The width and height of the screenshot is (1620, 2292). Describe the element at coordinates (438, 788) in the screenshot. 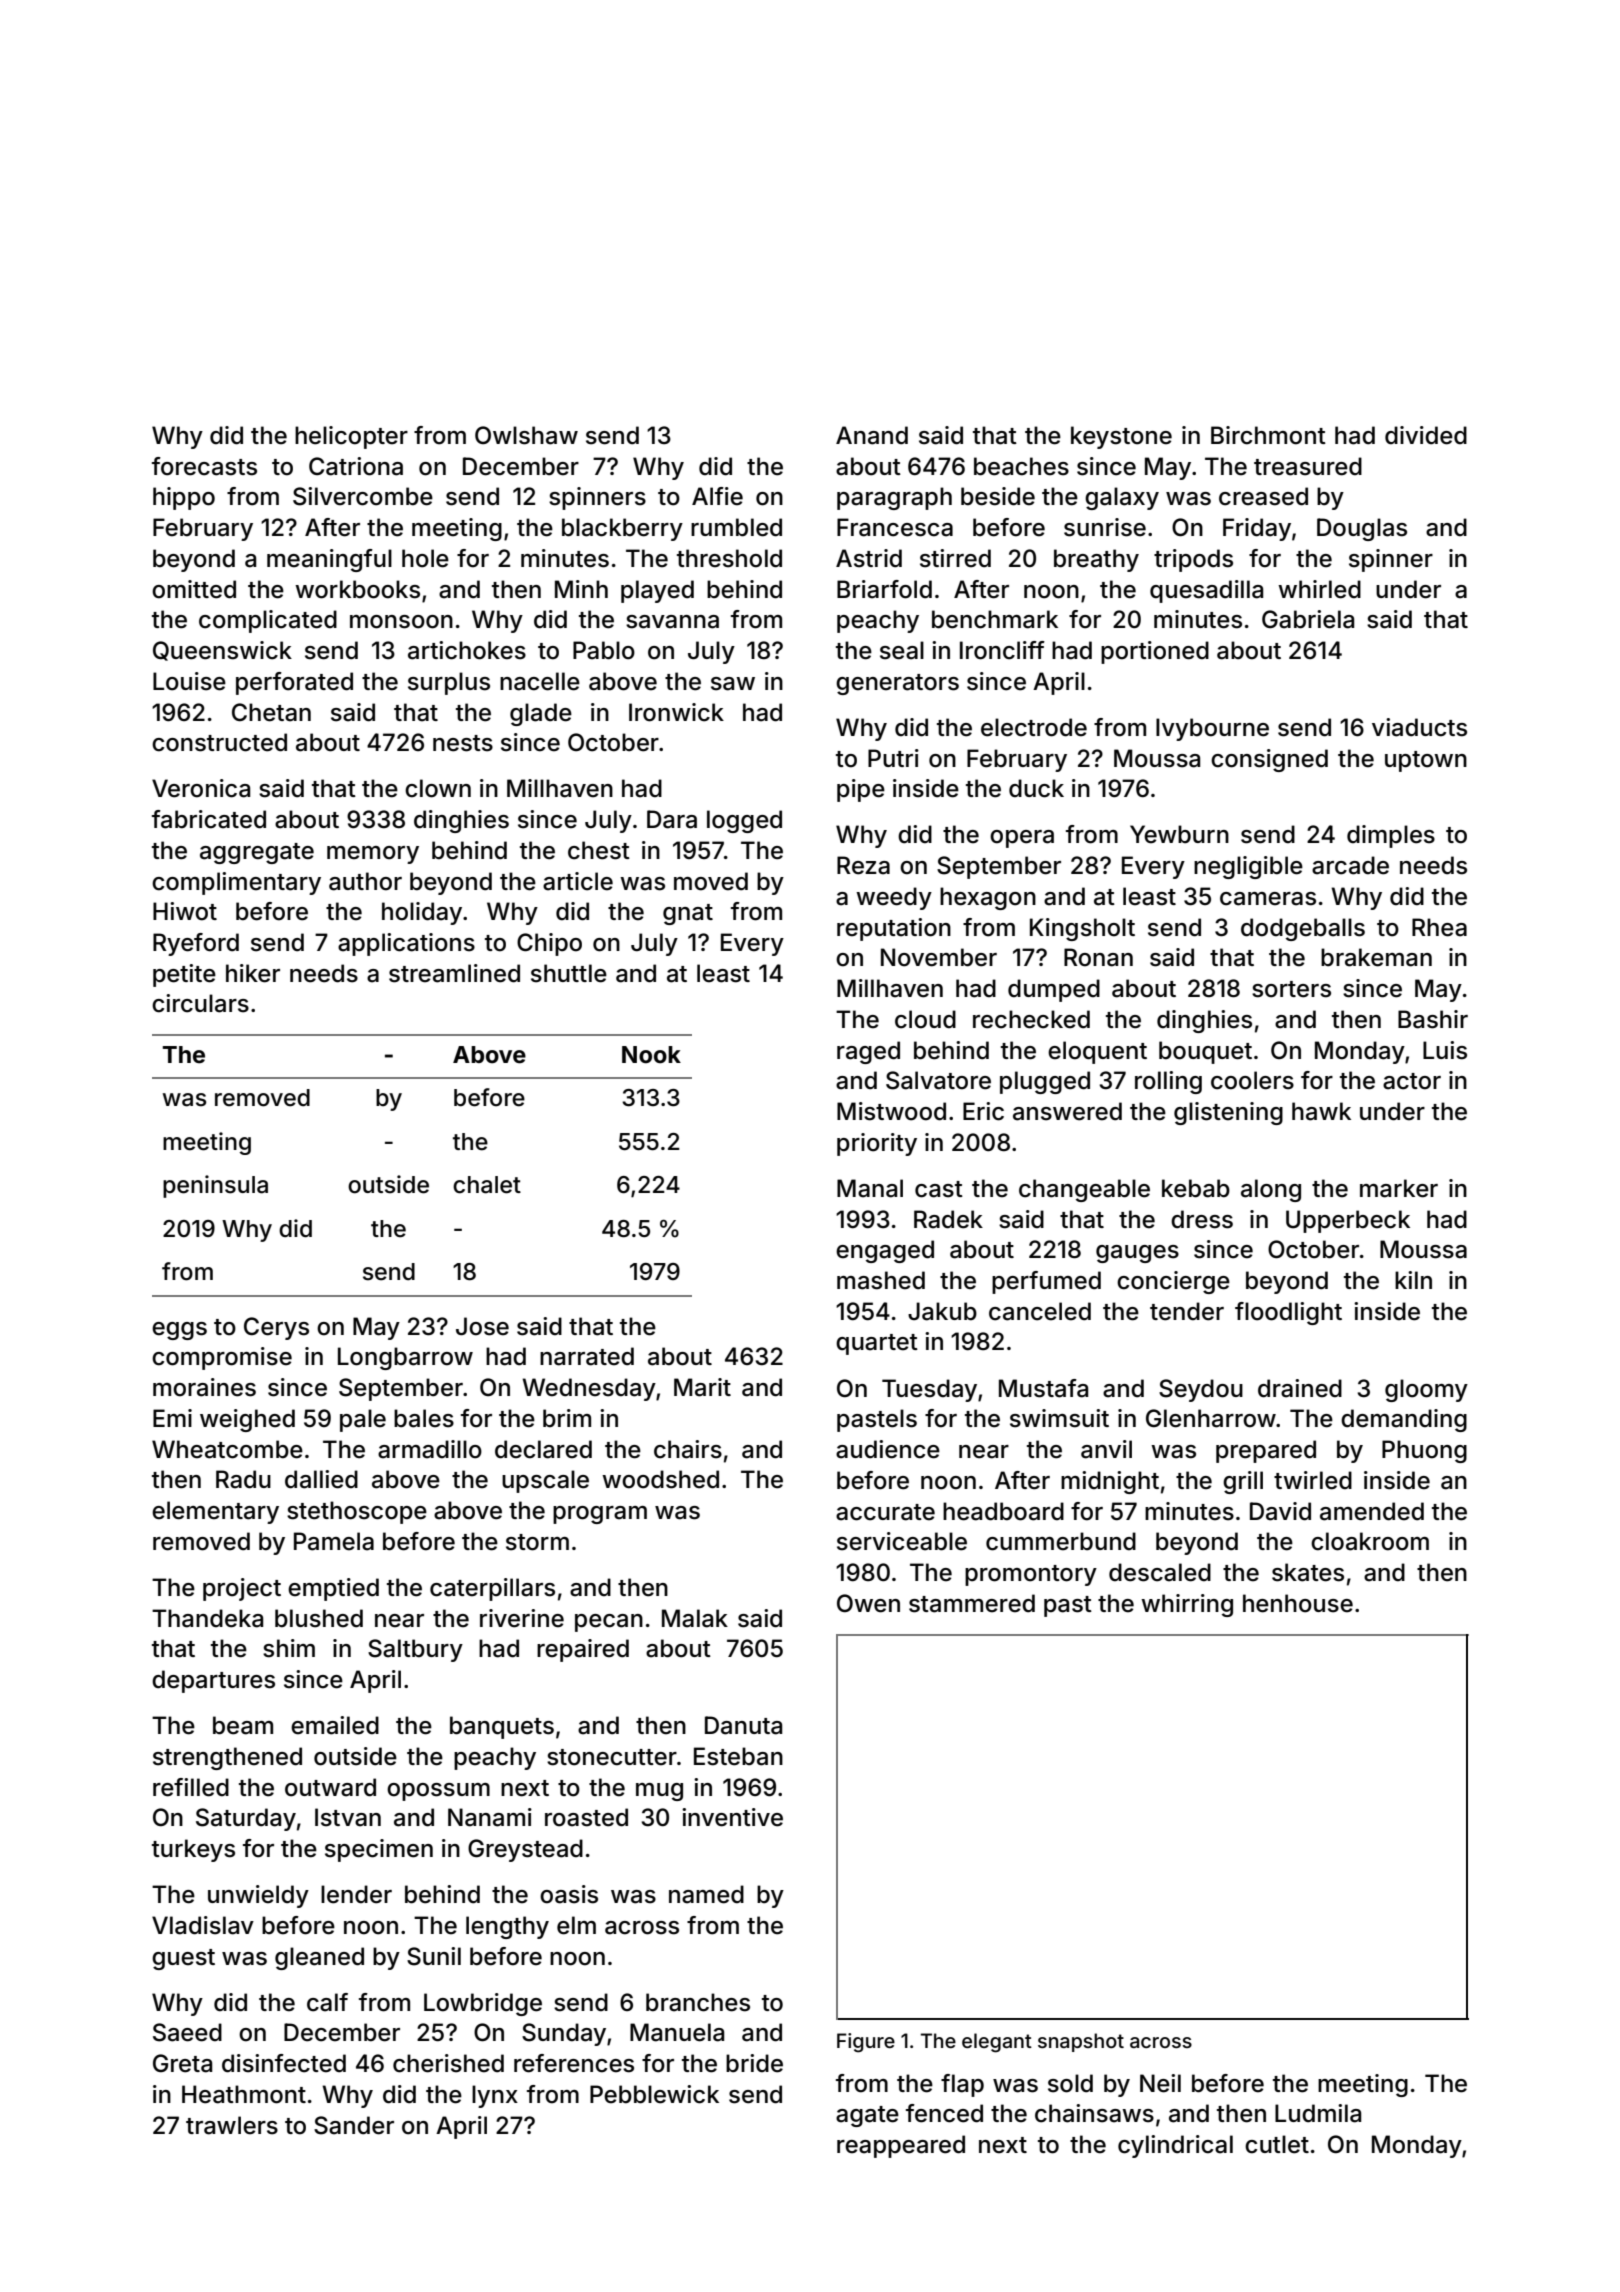

I see `clown` at that location.
